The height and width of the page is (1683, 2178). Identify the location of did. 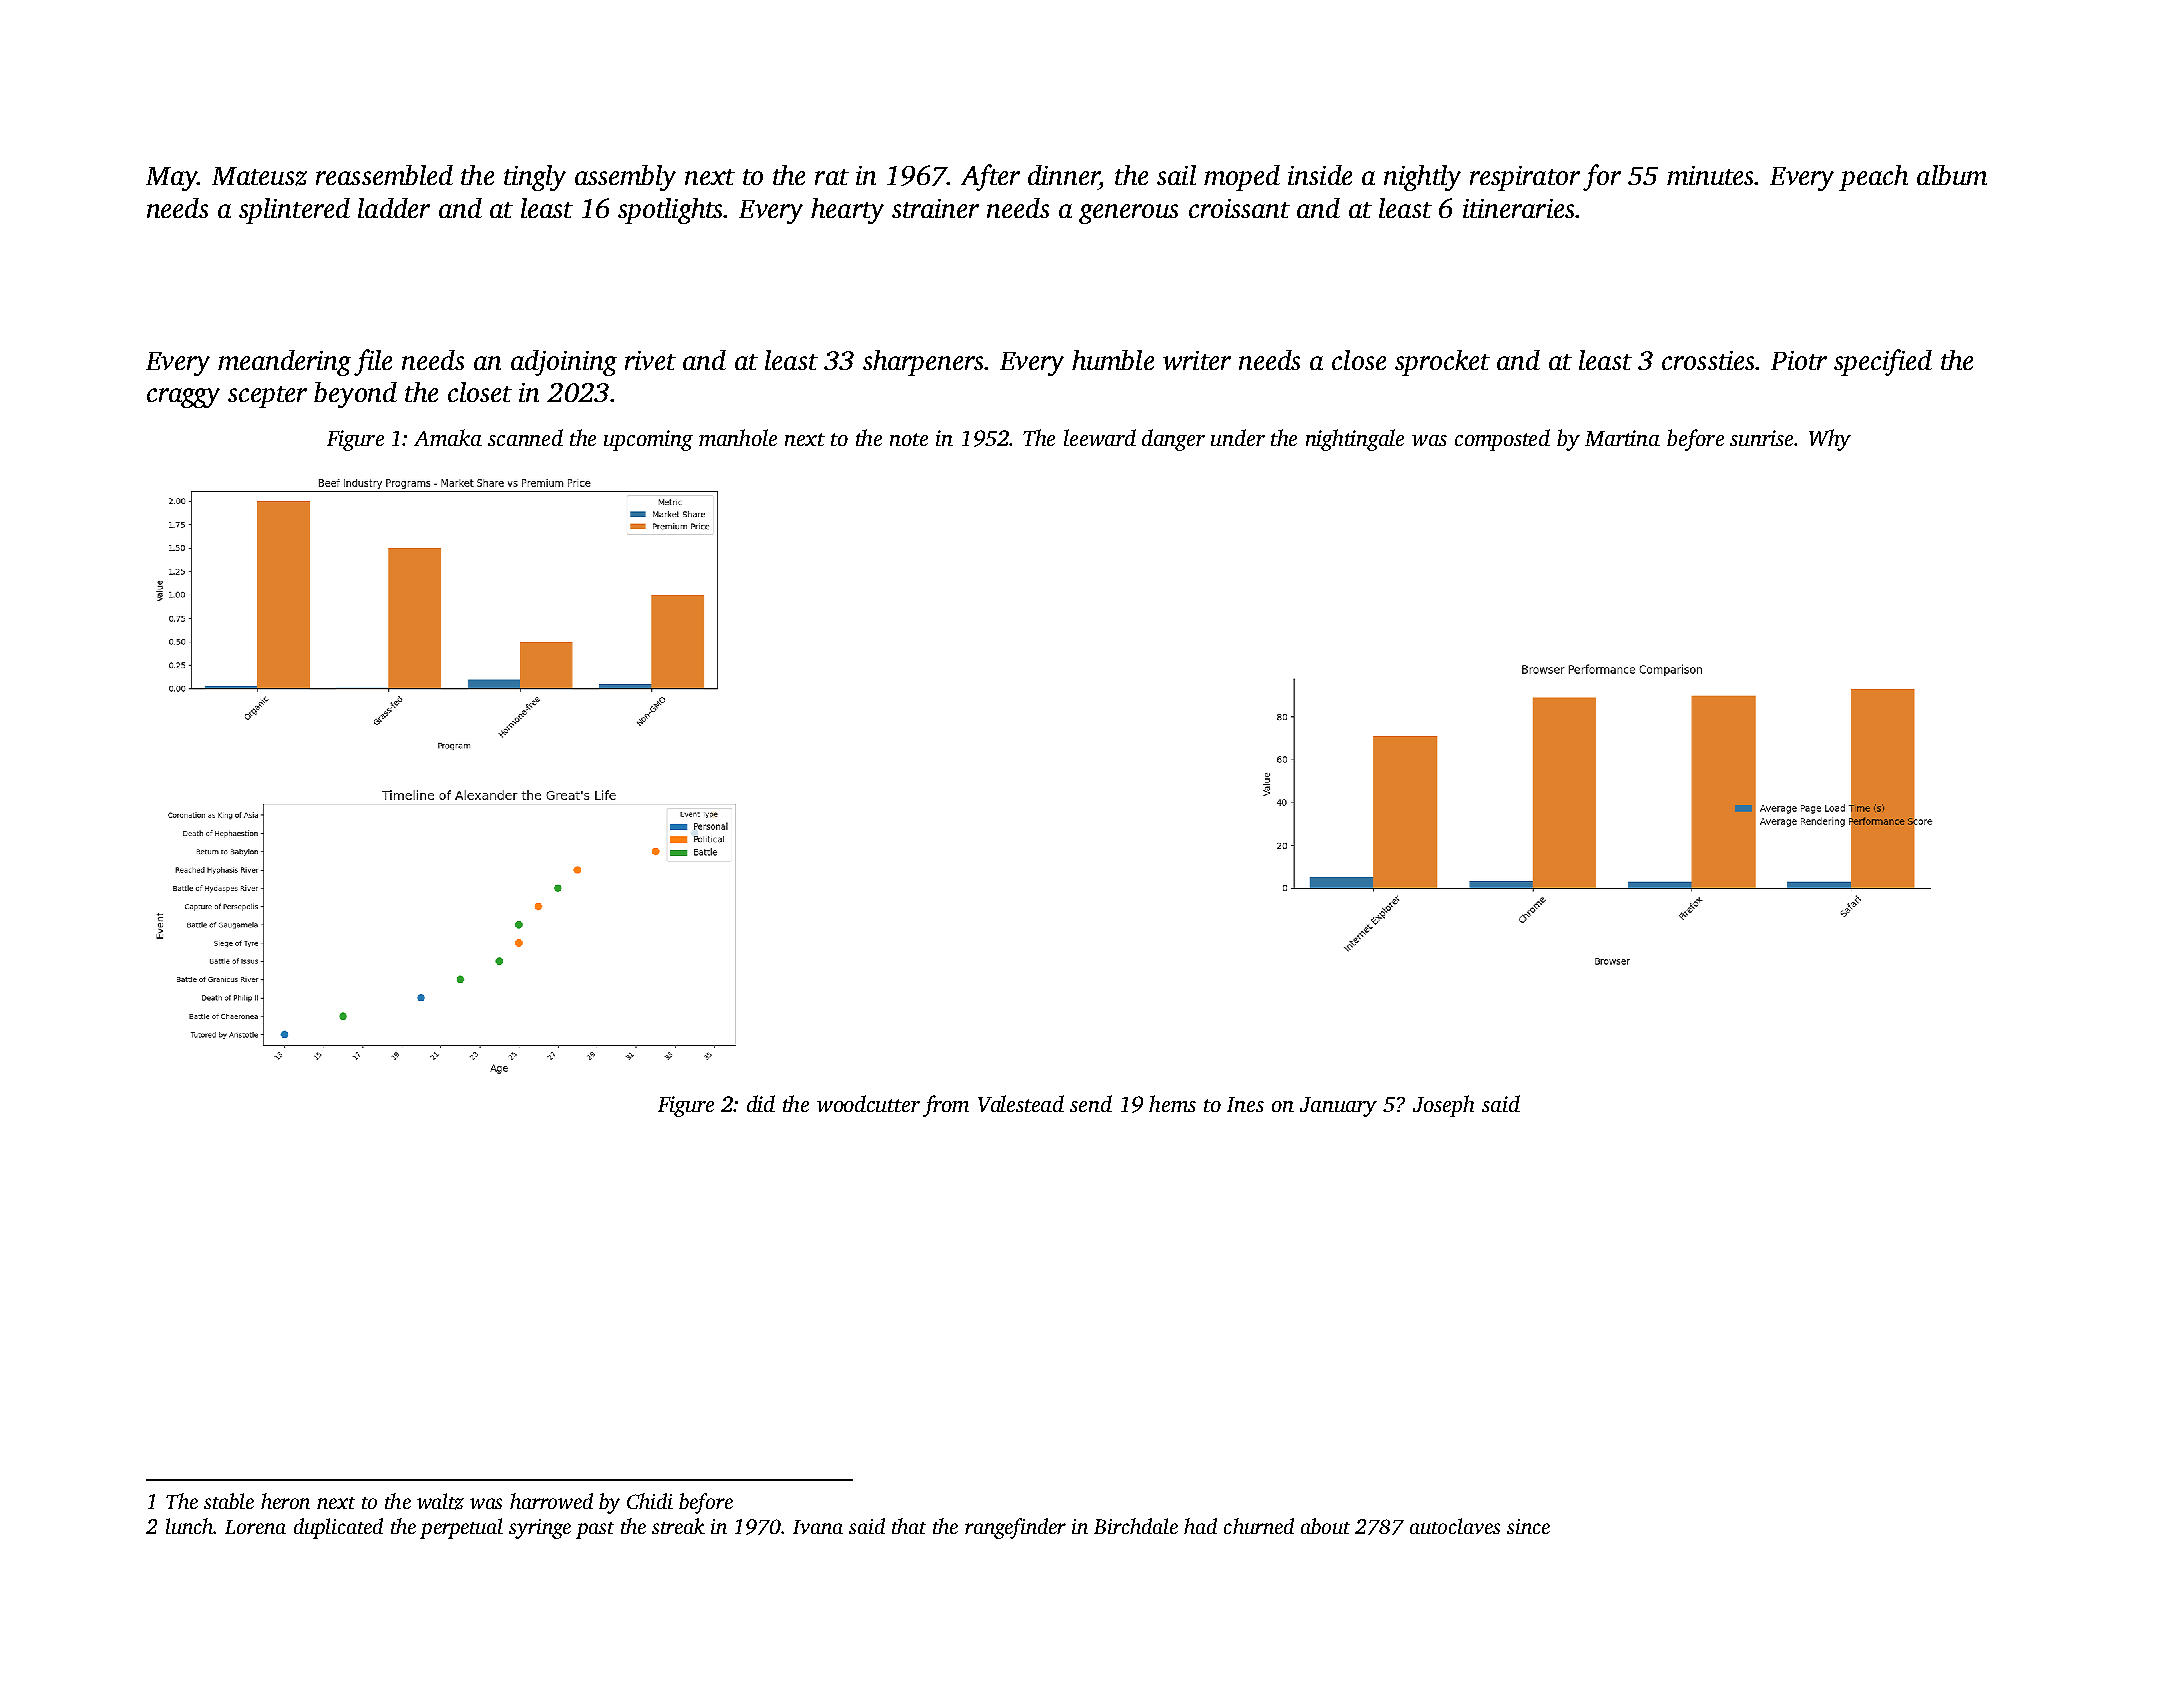
(761, 1103).
